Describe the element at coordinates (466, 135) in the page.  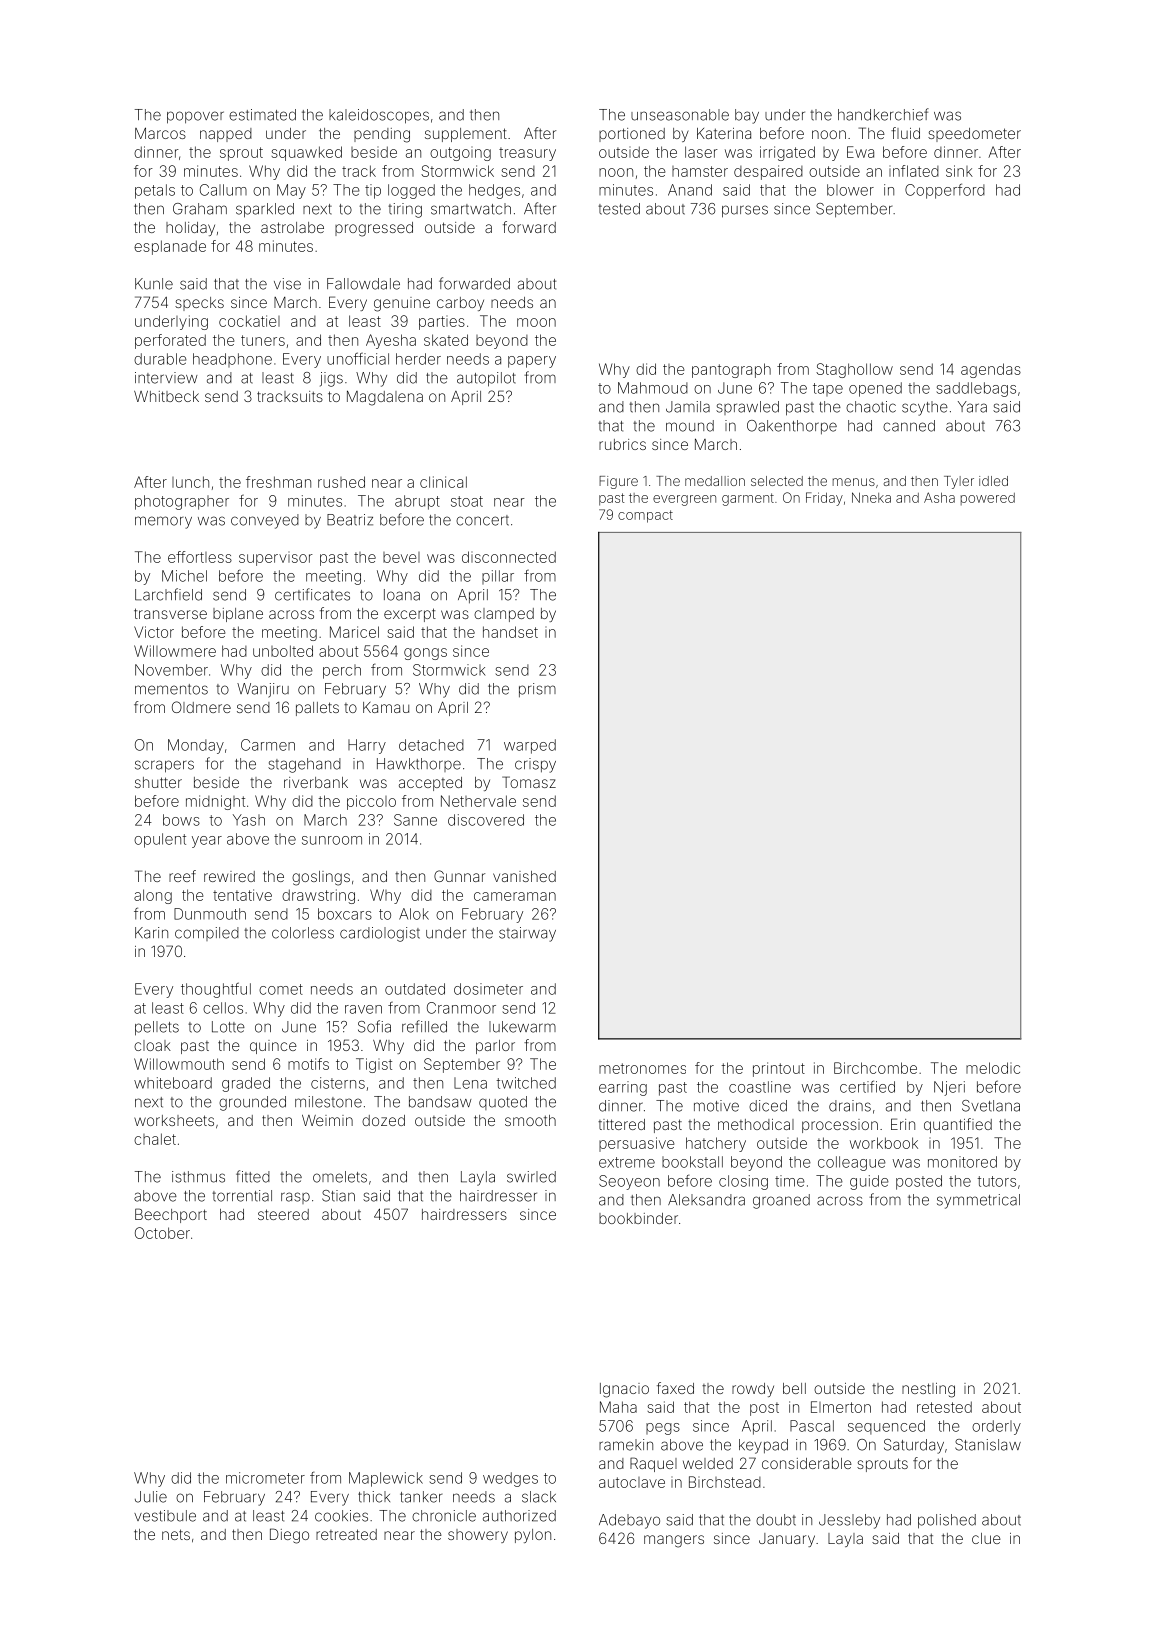
I see `supplement` at that location.
